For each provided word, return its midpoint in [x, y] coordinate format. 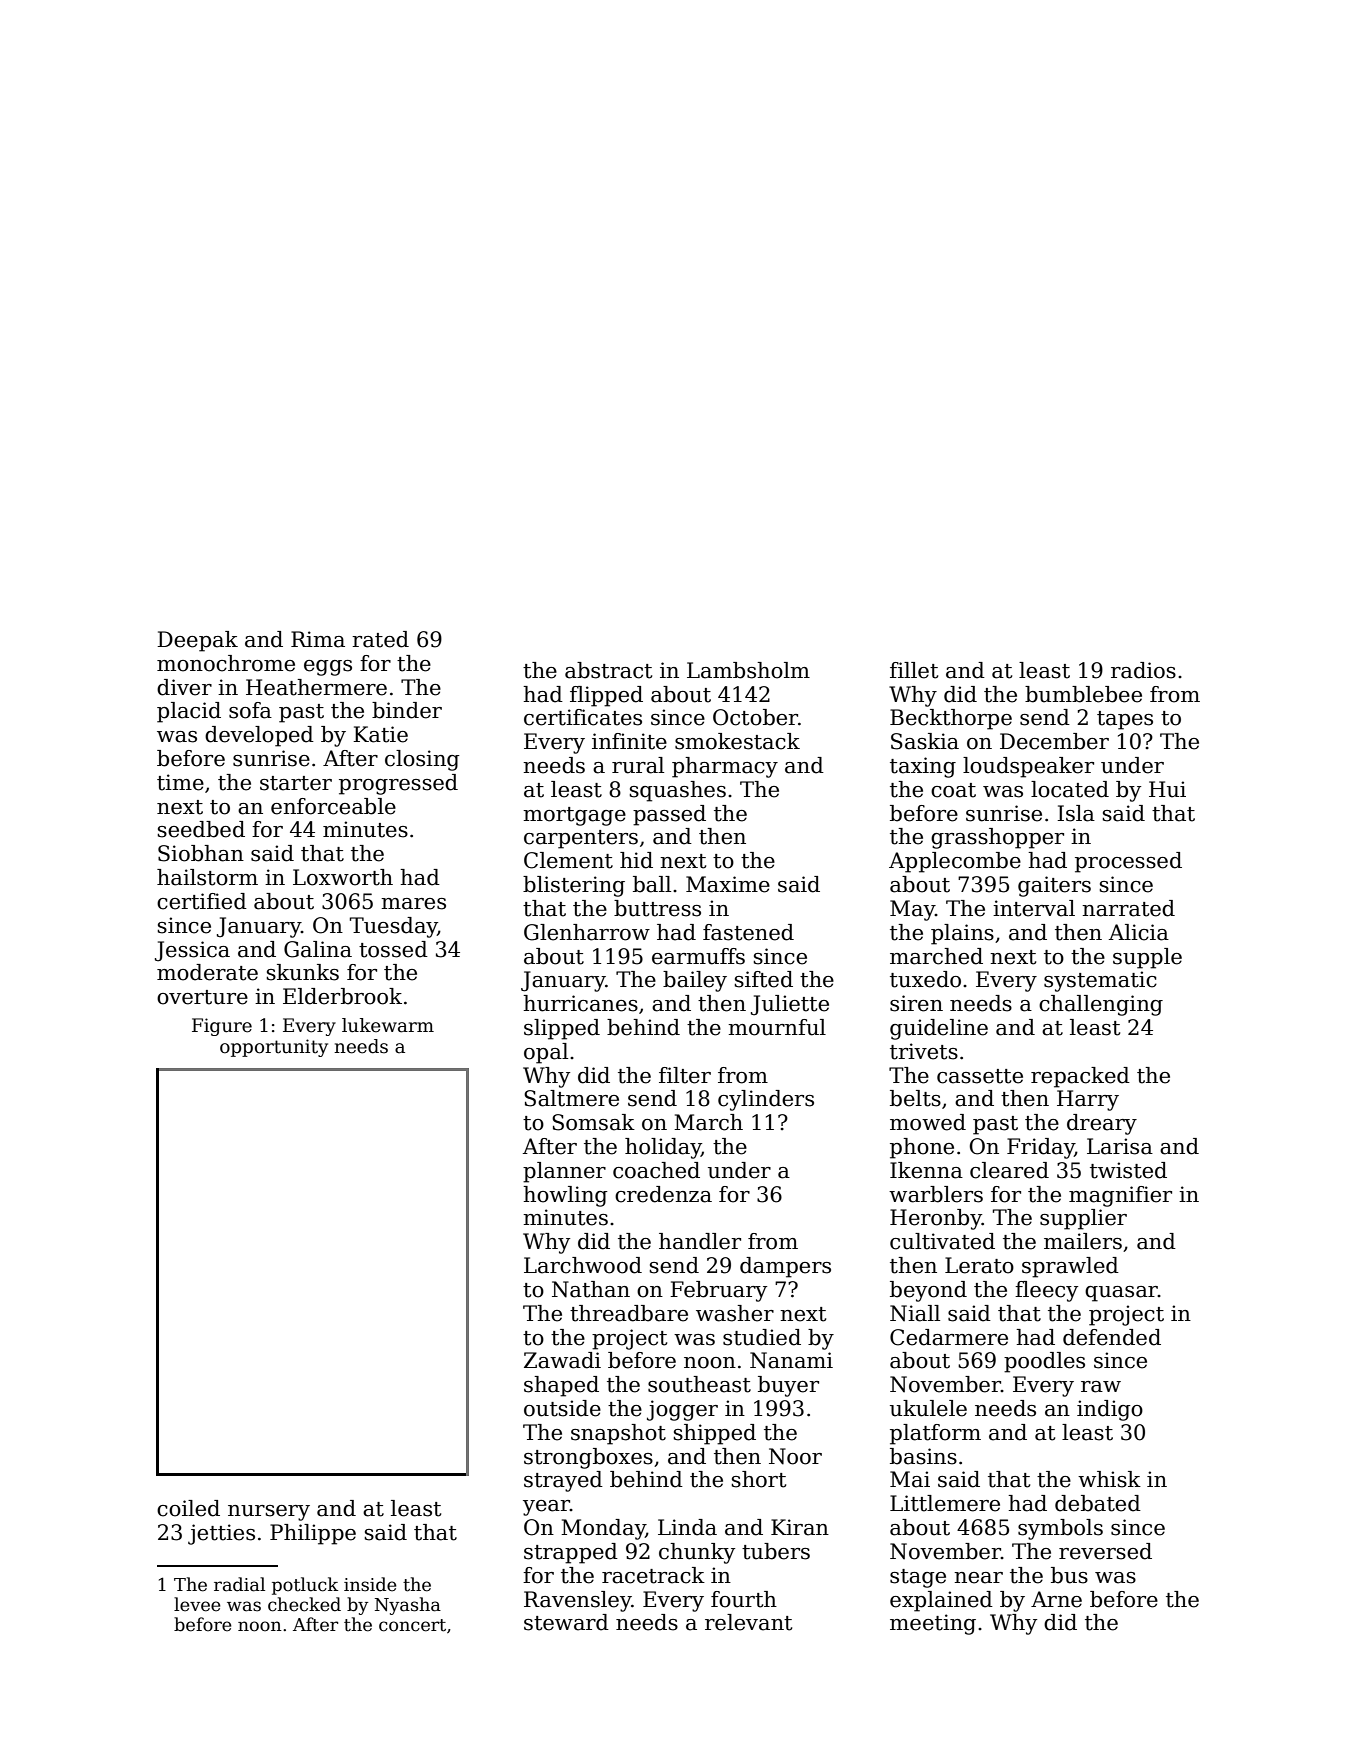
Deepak [197, 641]
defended [1112, 1337]
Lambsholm [748, 670]
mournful [777, 1027]
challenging [1101, 1005]
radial [239, 1584]
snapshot [618, 1434]
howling [565, 1196]
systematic [1100, 981]
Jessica [192, 951]
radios [1143, 670]
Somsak [593, 1122]
